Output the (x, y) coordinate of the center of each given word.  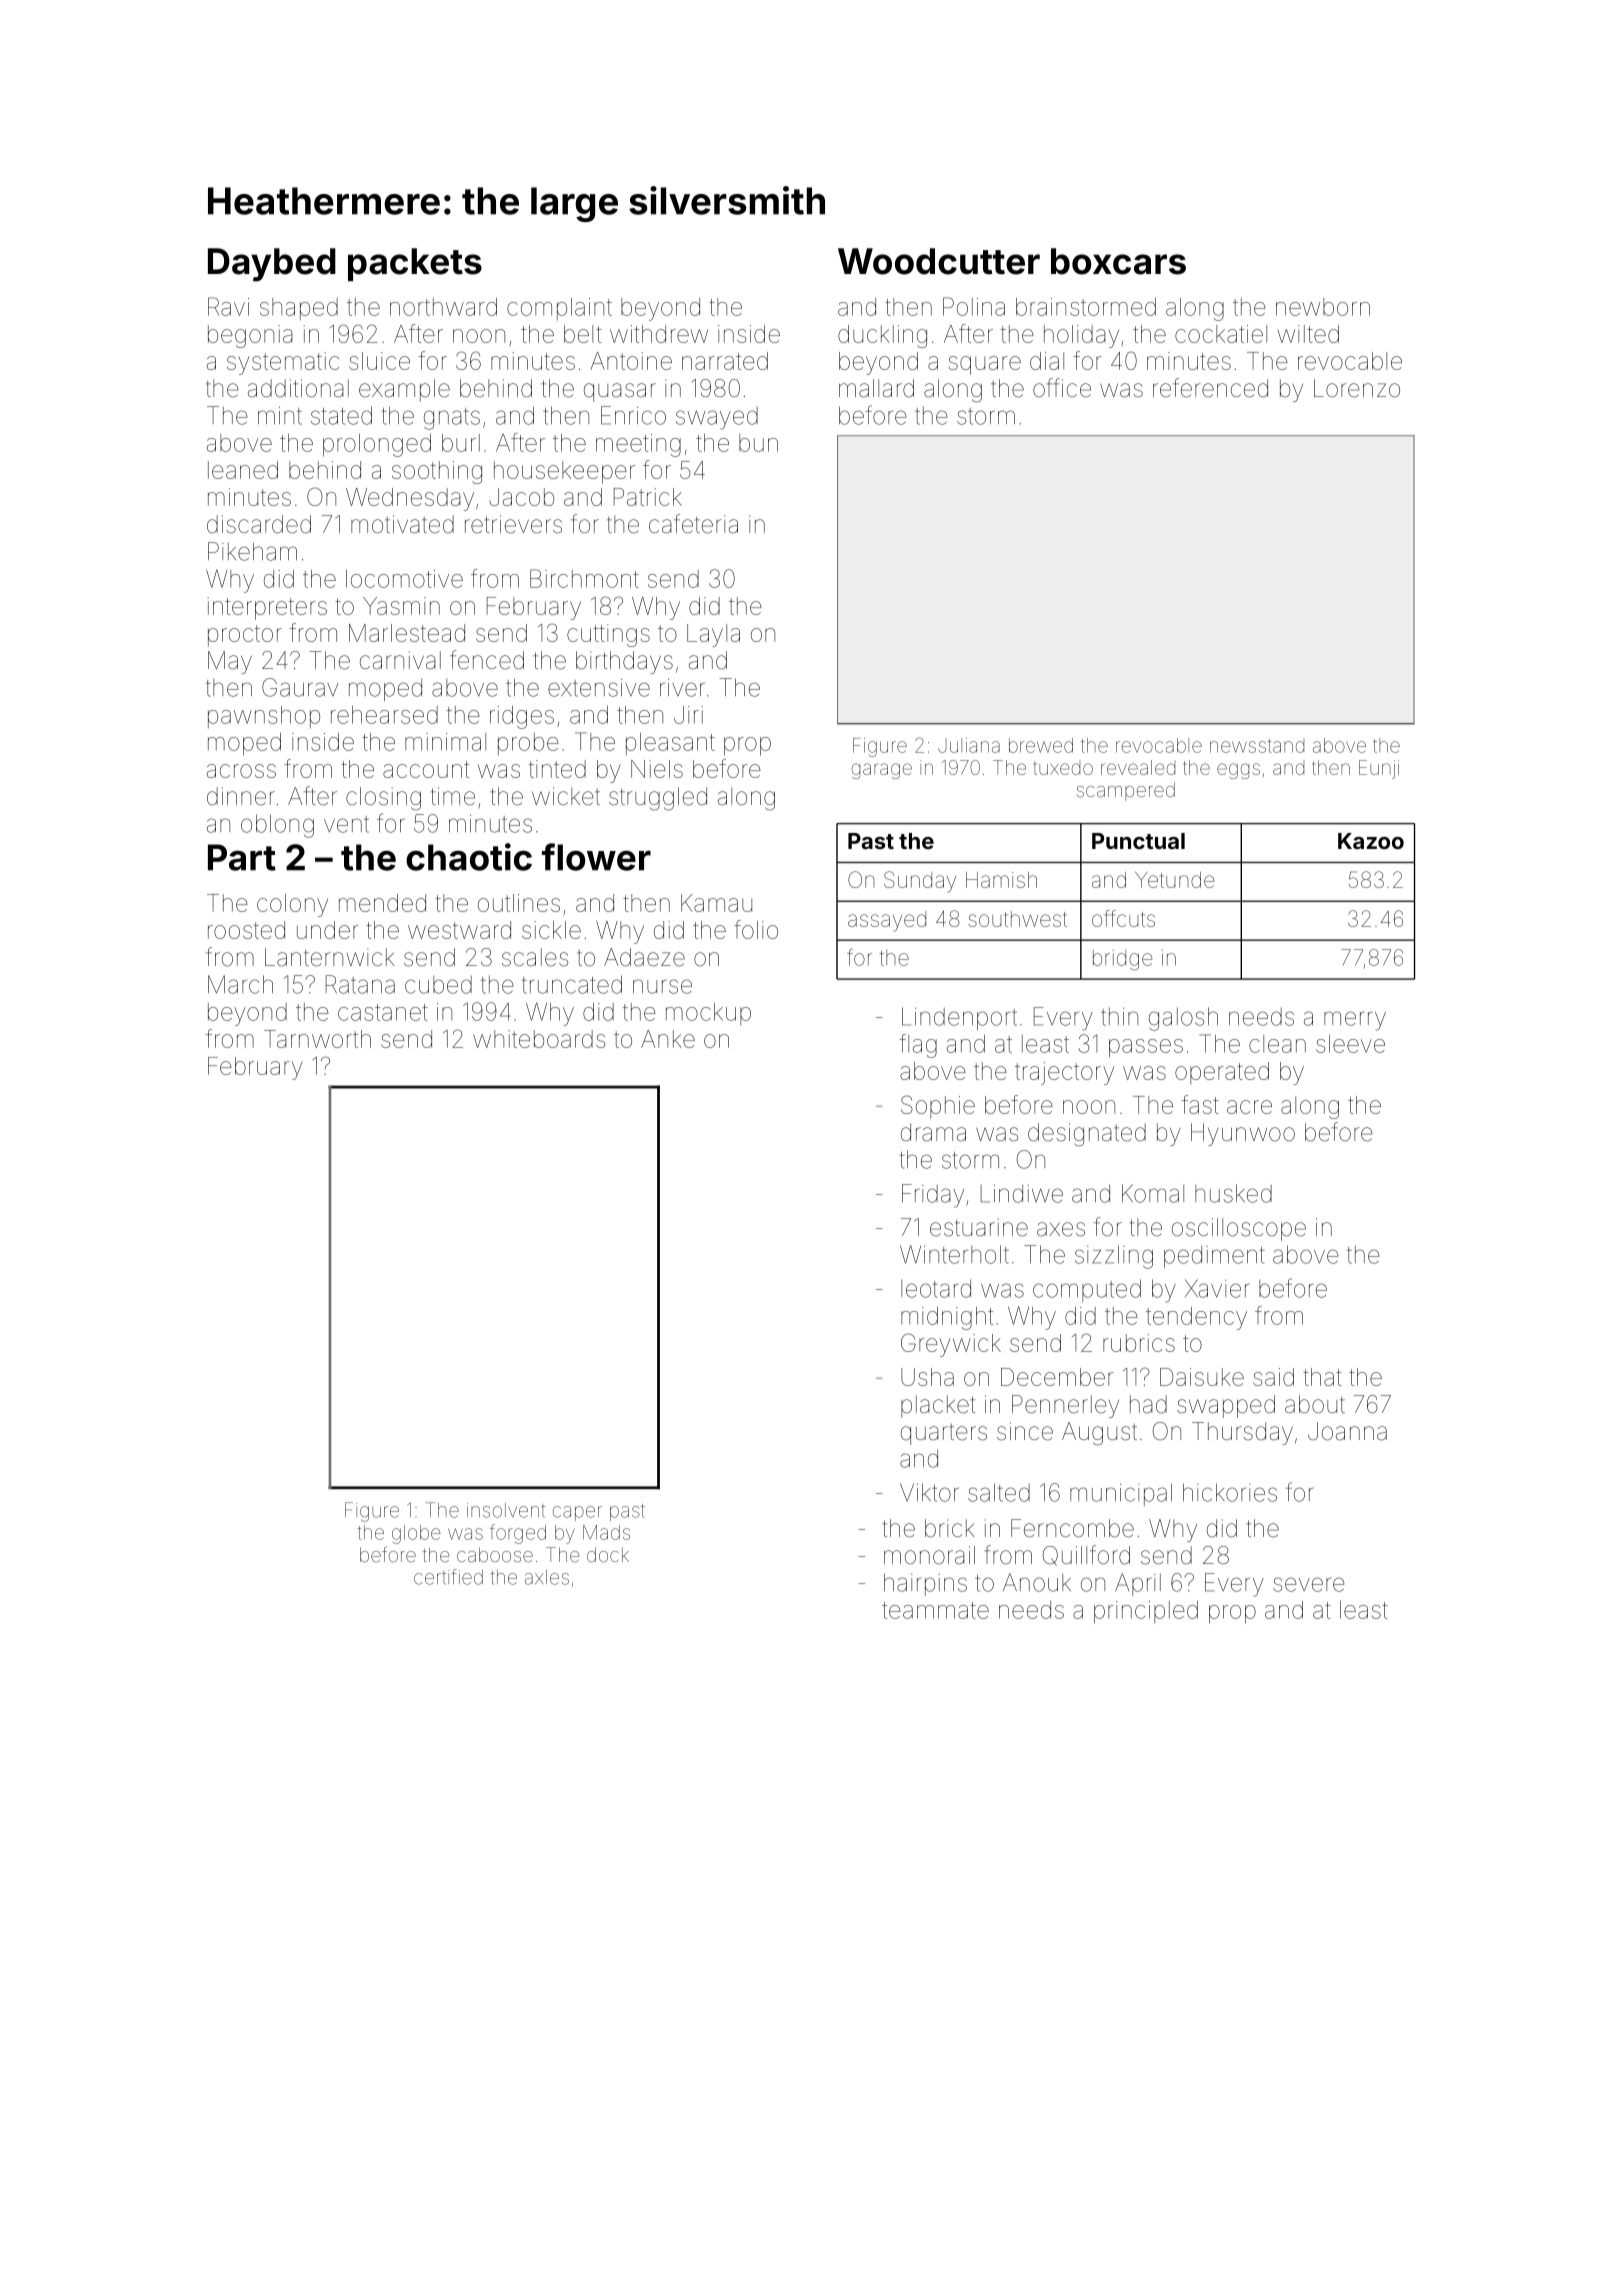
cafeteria (693, 524)
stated (341, 415)
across (241, 771)
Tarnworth (317, 1039)
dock (608, 1554)
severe (1309, 1584)
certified (448, 1577)
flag (918, 1046)
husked (1233, 1193)
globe (416, 1534)
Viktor (929, 1492)
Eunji (1379, 769)
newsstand (1257, 746)
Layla (713, 635)
